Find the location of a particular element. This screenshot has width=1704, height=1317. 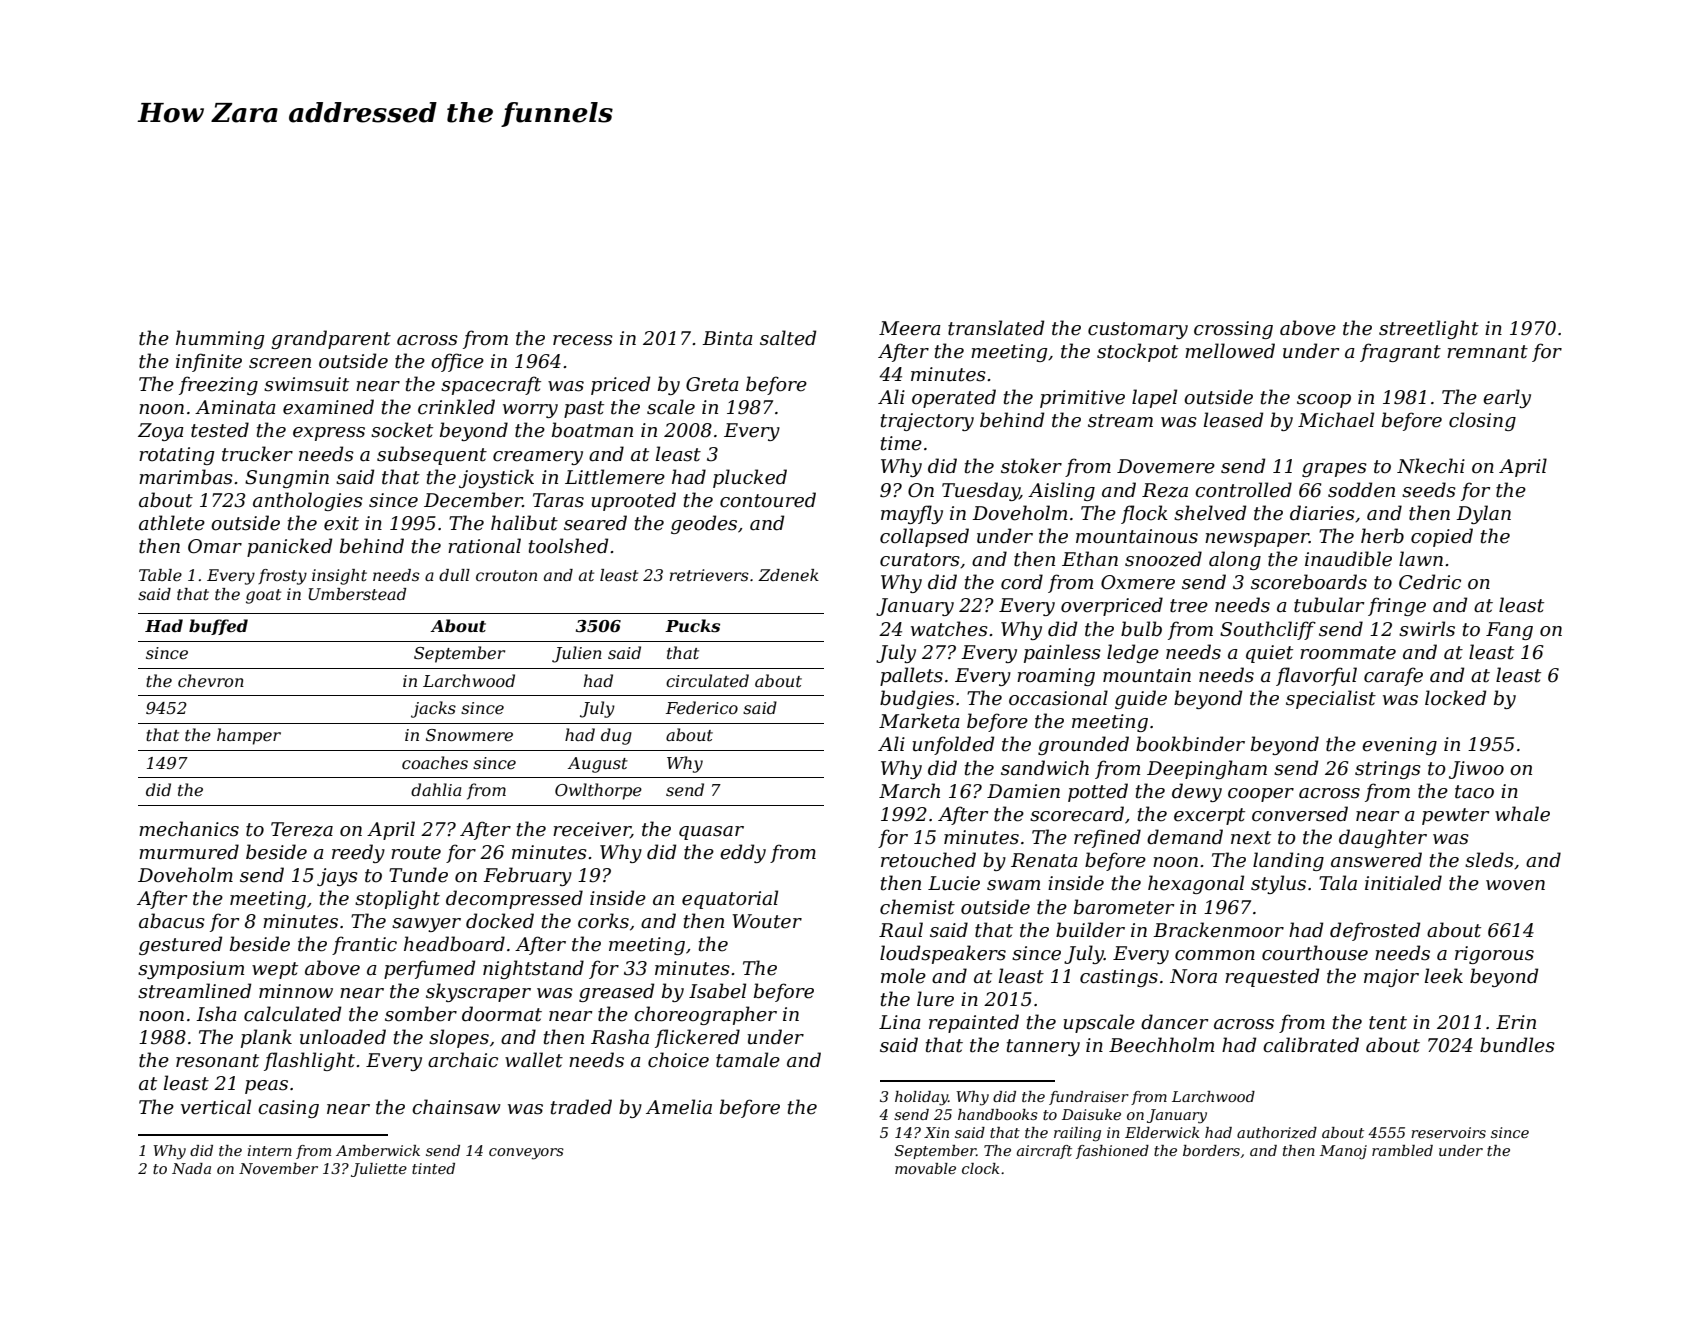

infinite is located at coordinates (209, 362).
